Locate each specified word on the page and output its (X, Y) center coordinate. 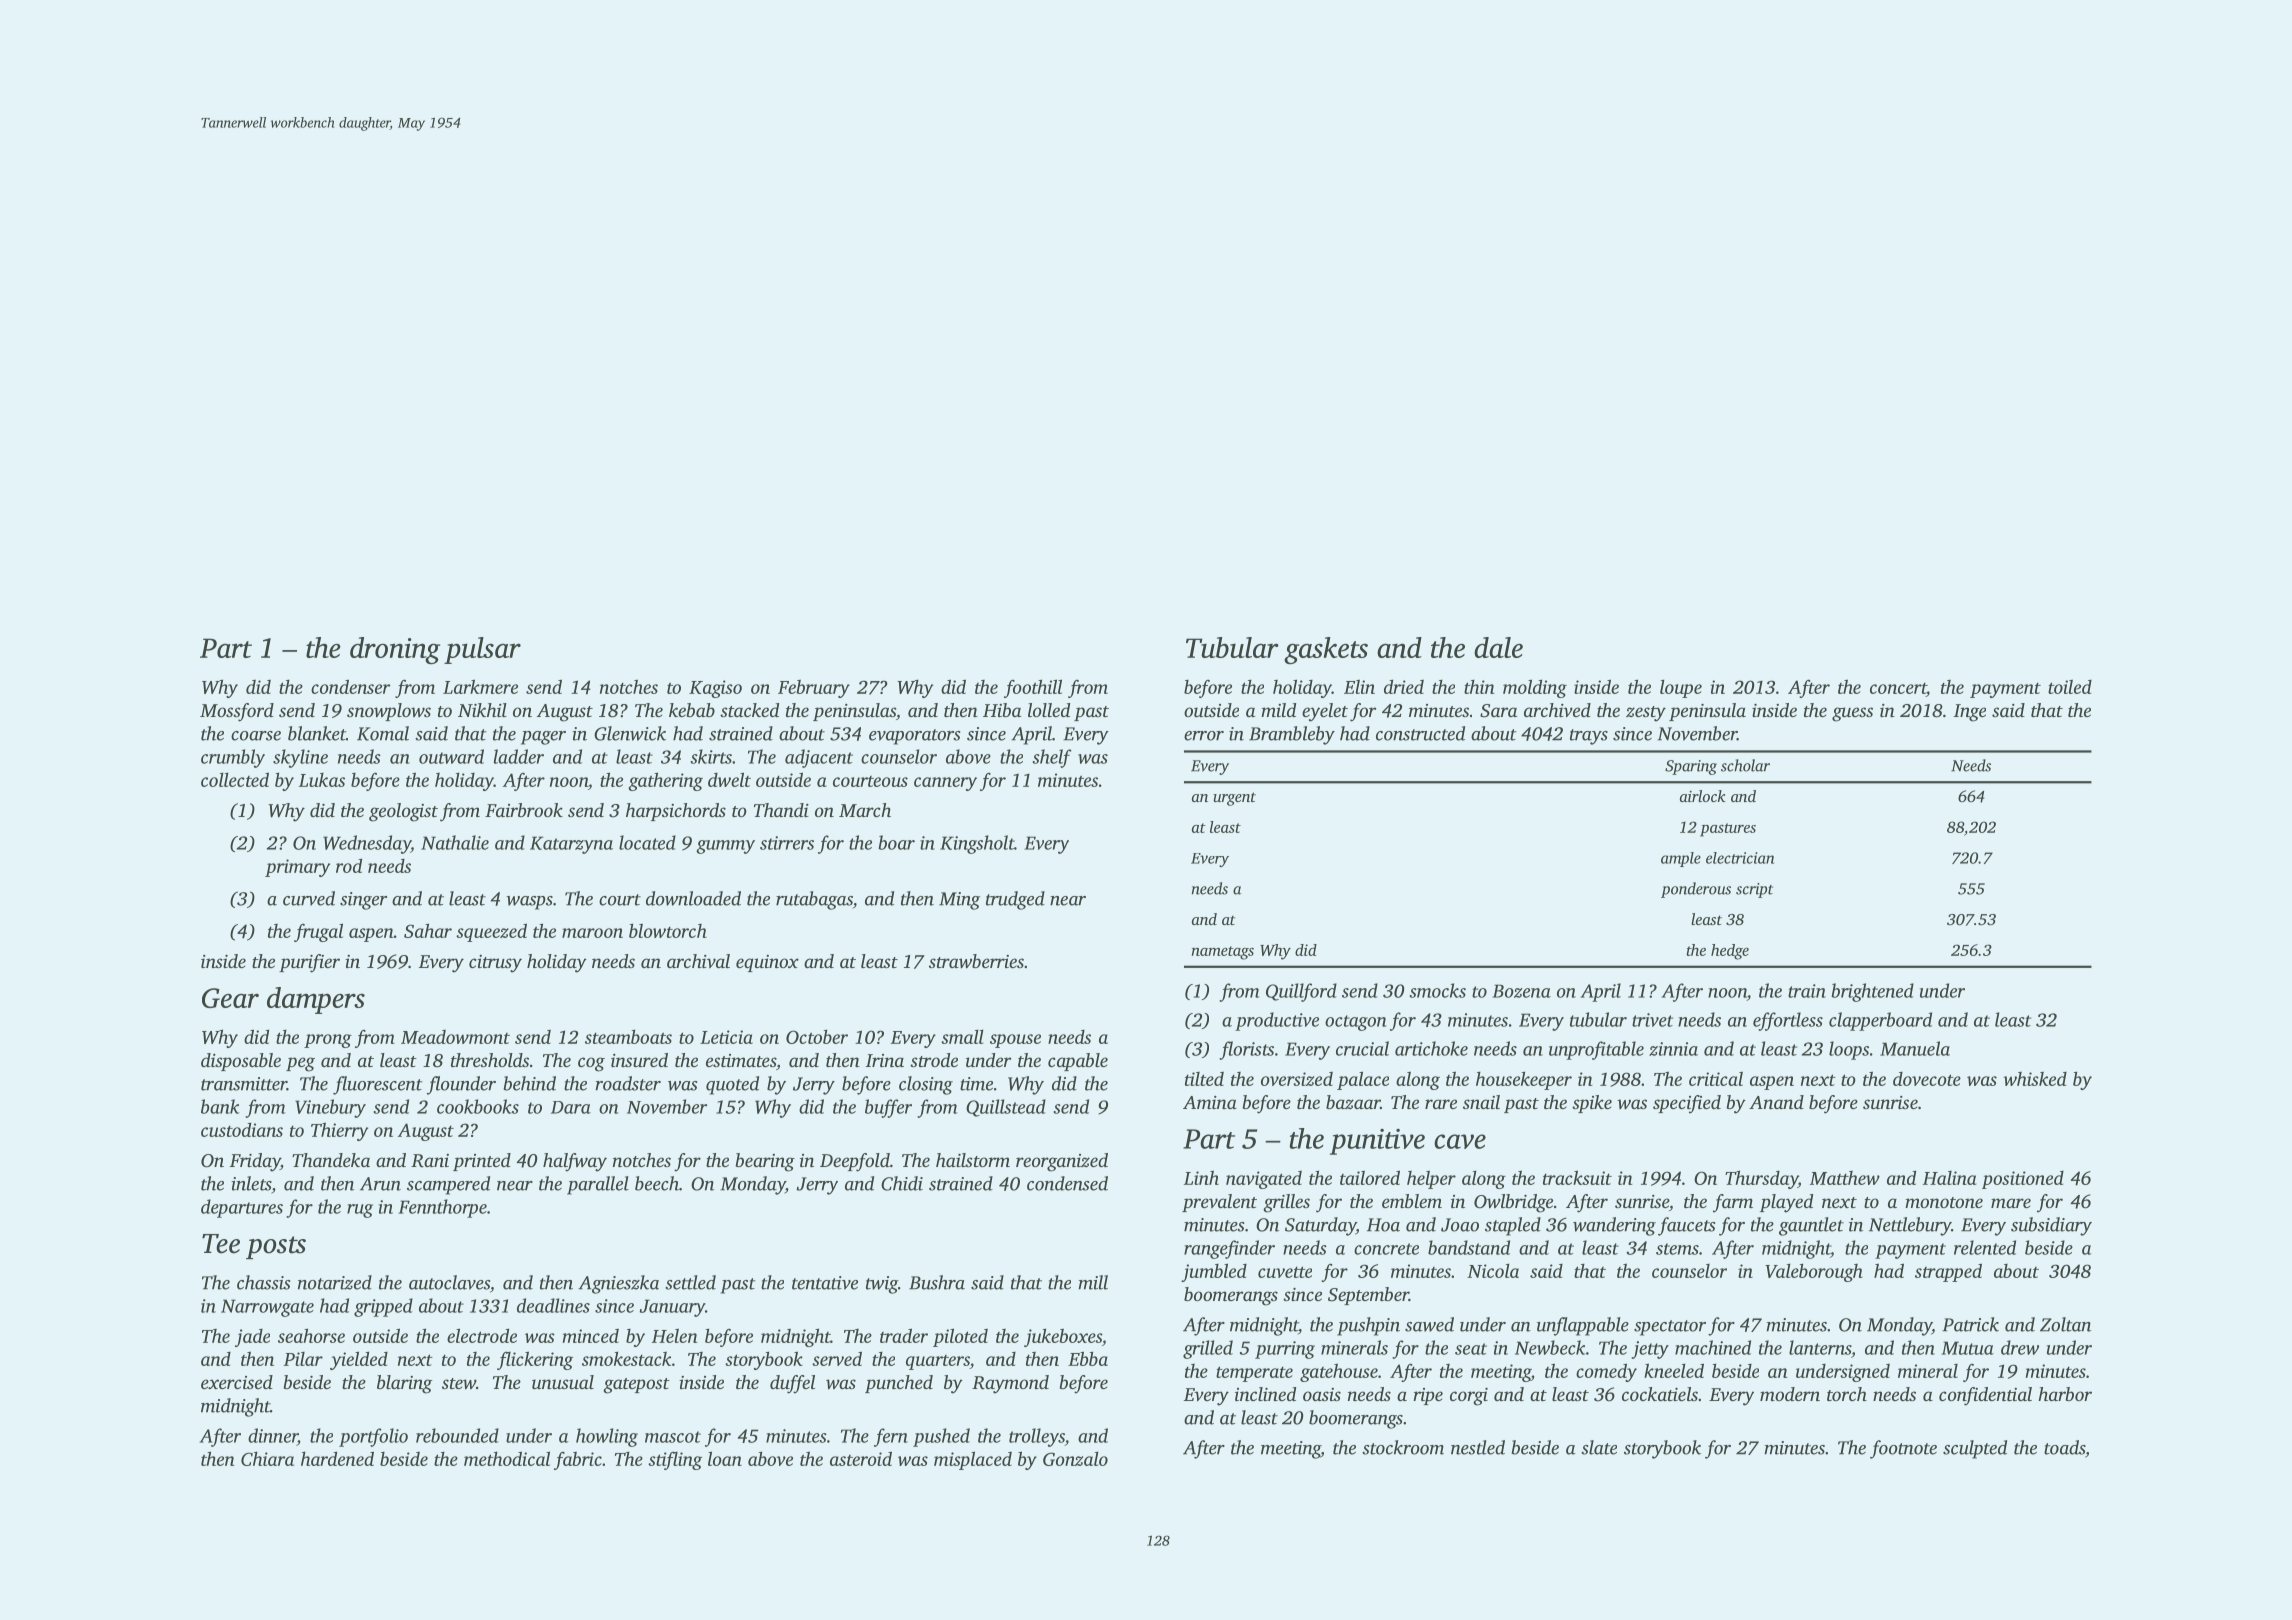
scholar (1745, 765)
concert (1898, 690)
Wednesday (367, 844)
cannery (945, 784)
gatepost (636, 1386)
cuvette (1285, 1272)
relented (1985, 1247)
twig (882, 1285)
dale (1498, 647)
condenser (350, 686)
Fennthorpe (442, 1208)
